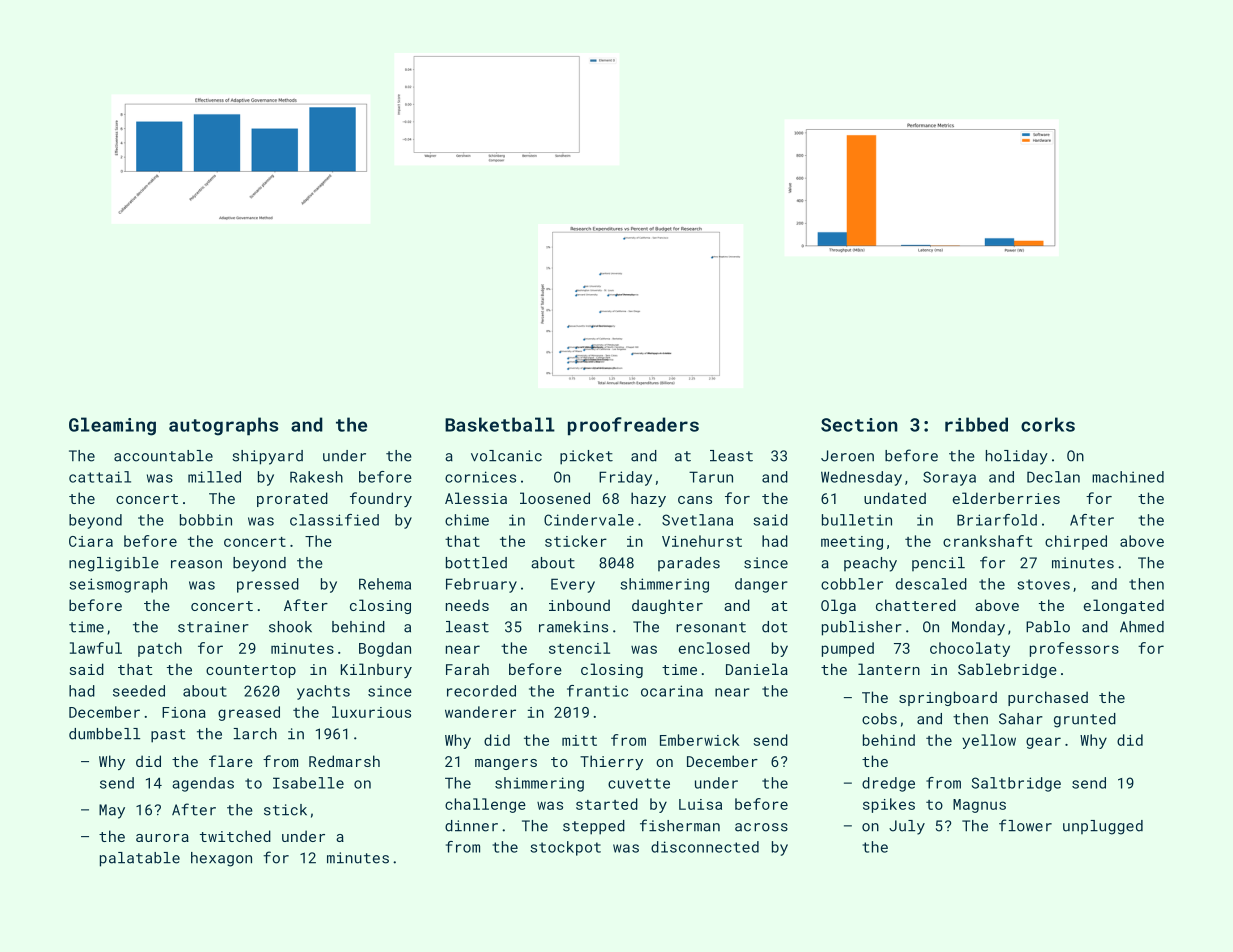 This image has height=952, width=1233. What do you see at coordinates (140, 859) in the image?
I see `palatable` at bounding box center [140, 859].
